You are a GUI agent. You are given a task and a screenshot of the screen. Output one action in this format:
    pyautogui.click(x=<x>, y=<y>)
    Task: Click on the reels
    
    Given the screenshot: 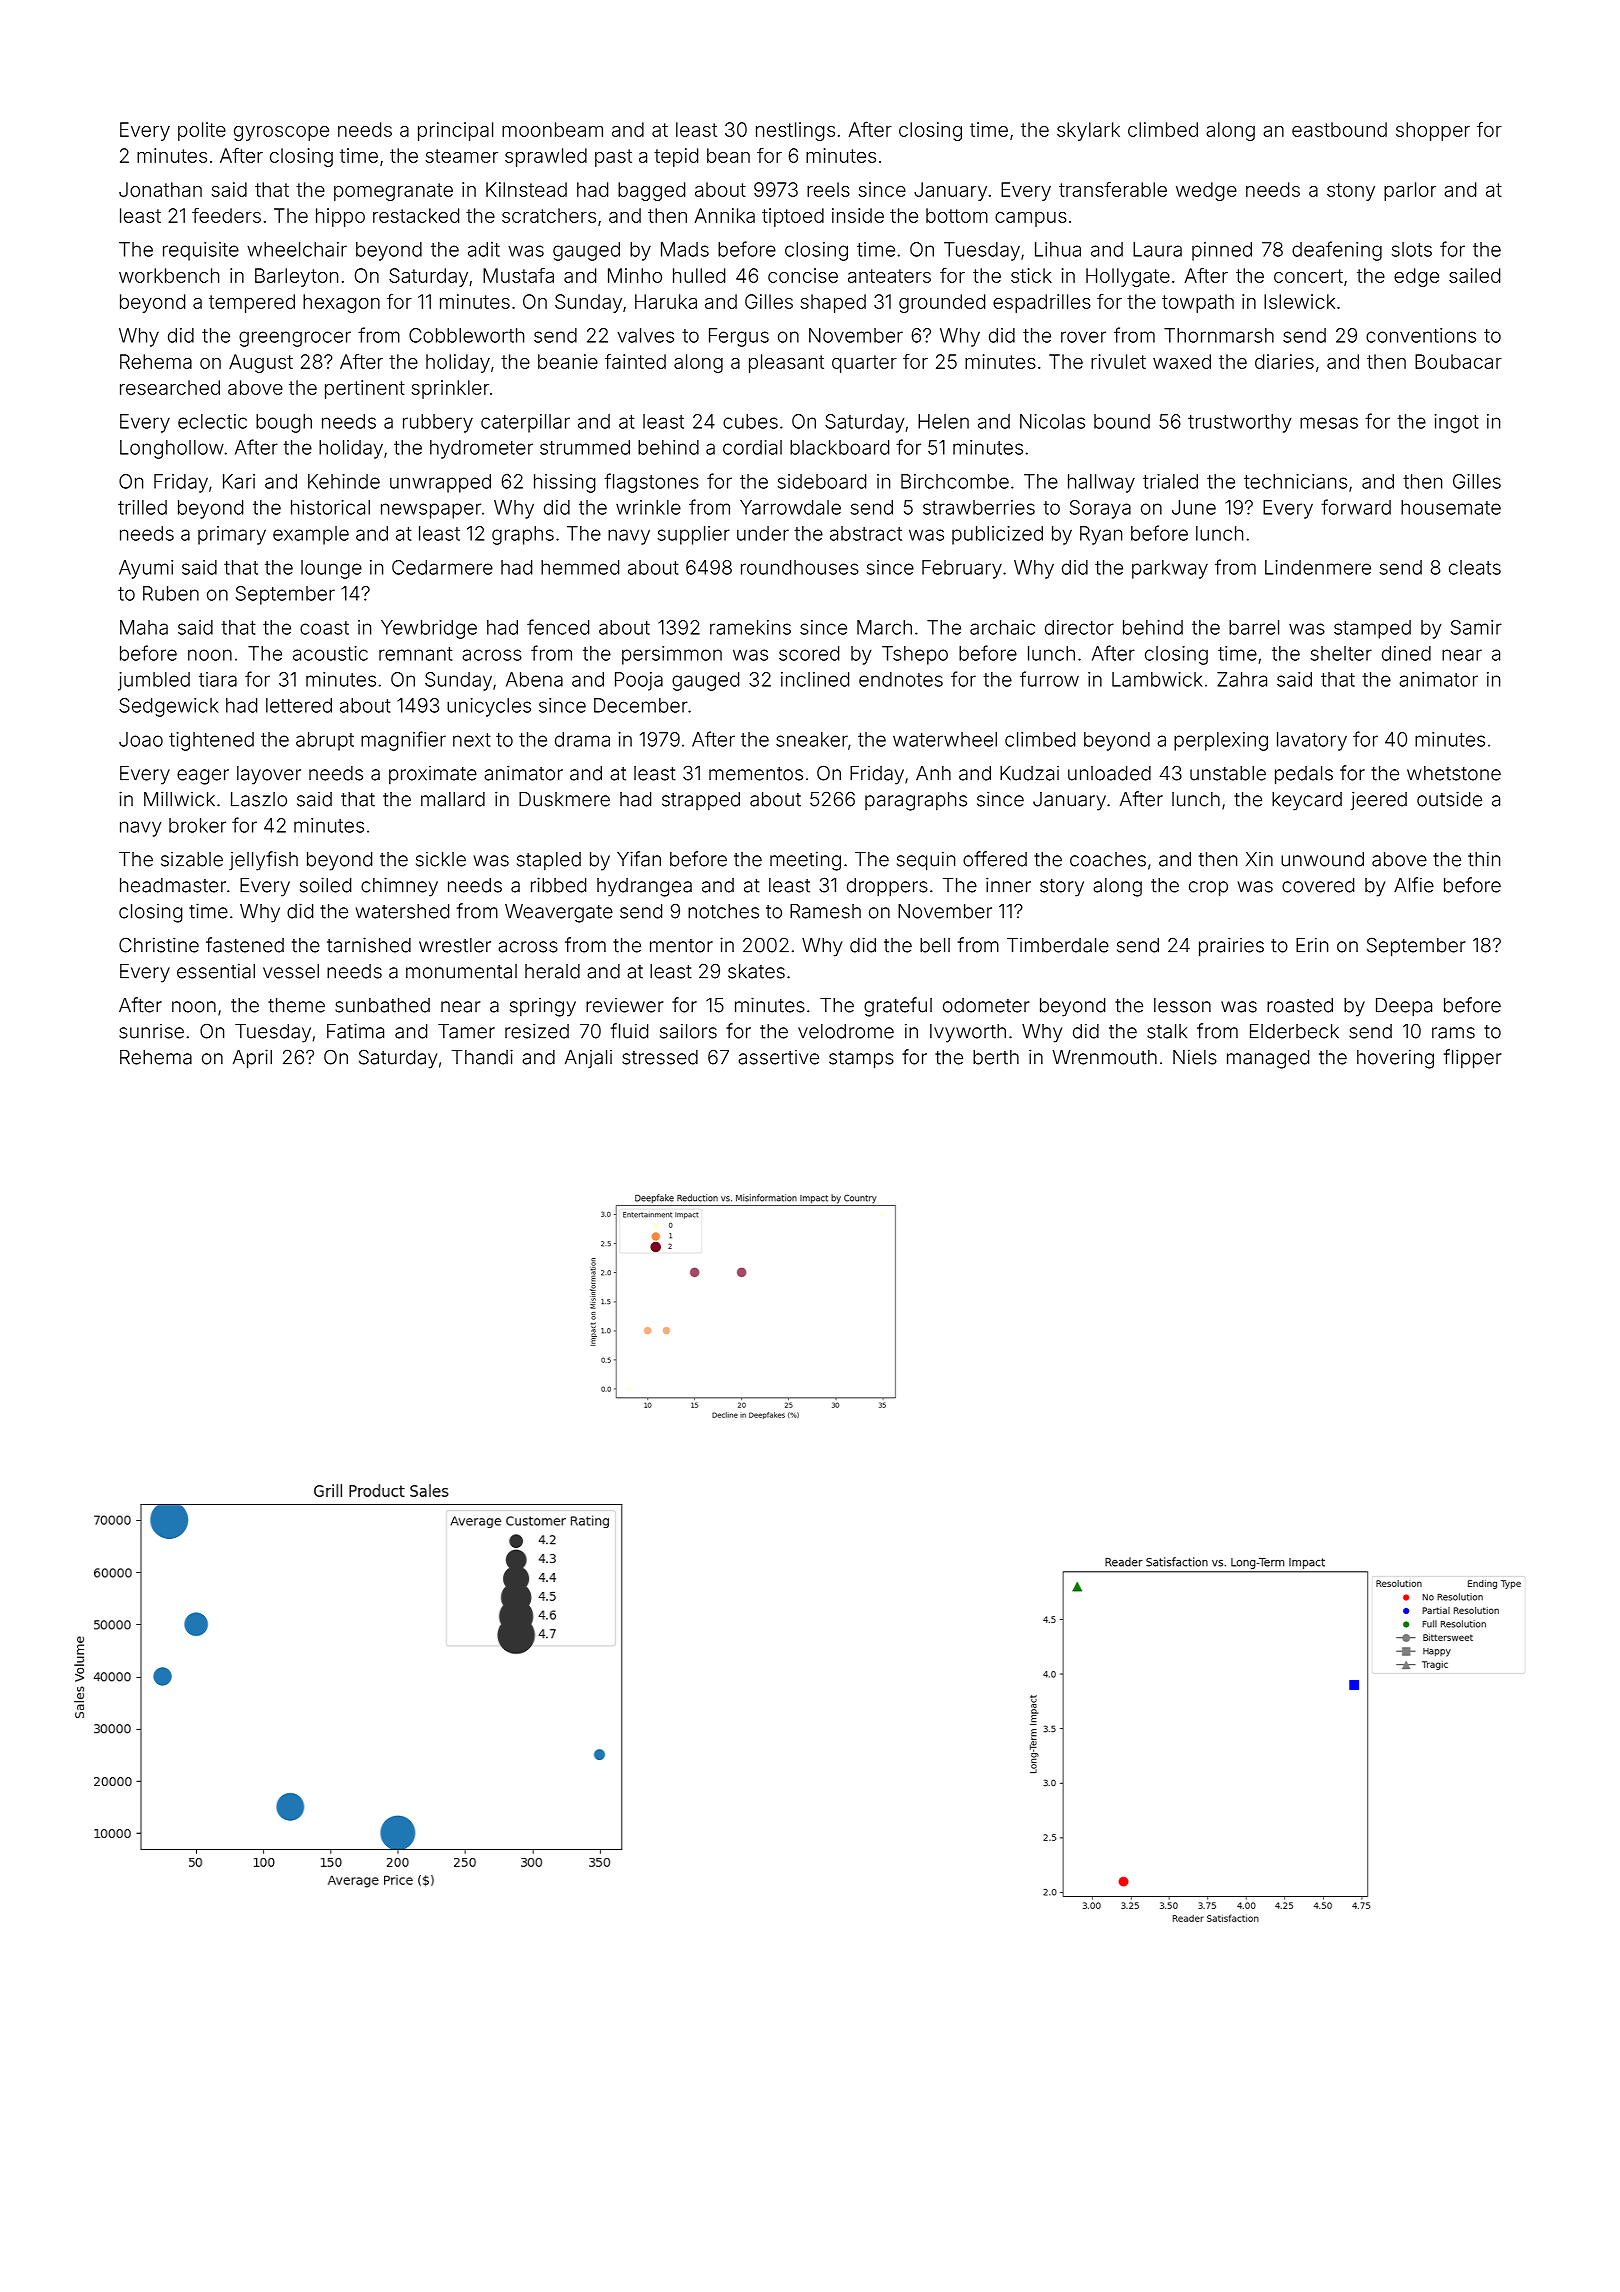 What is the action you would take?
    pyautogui.click(x=828, y=189)
